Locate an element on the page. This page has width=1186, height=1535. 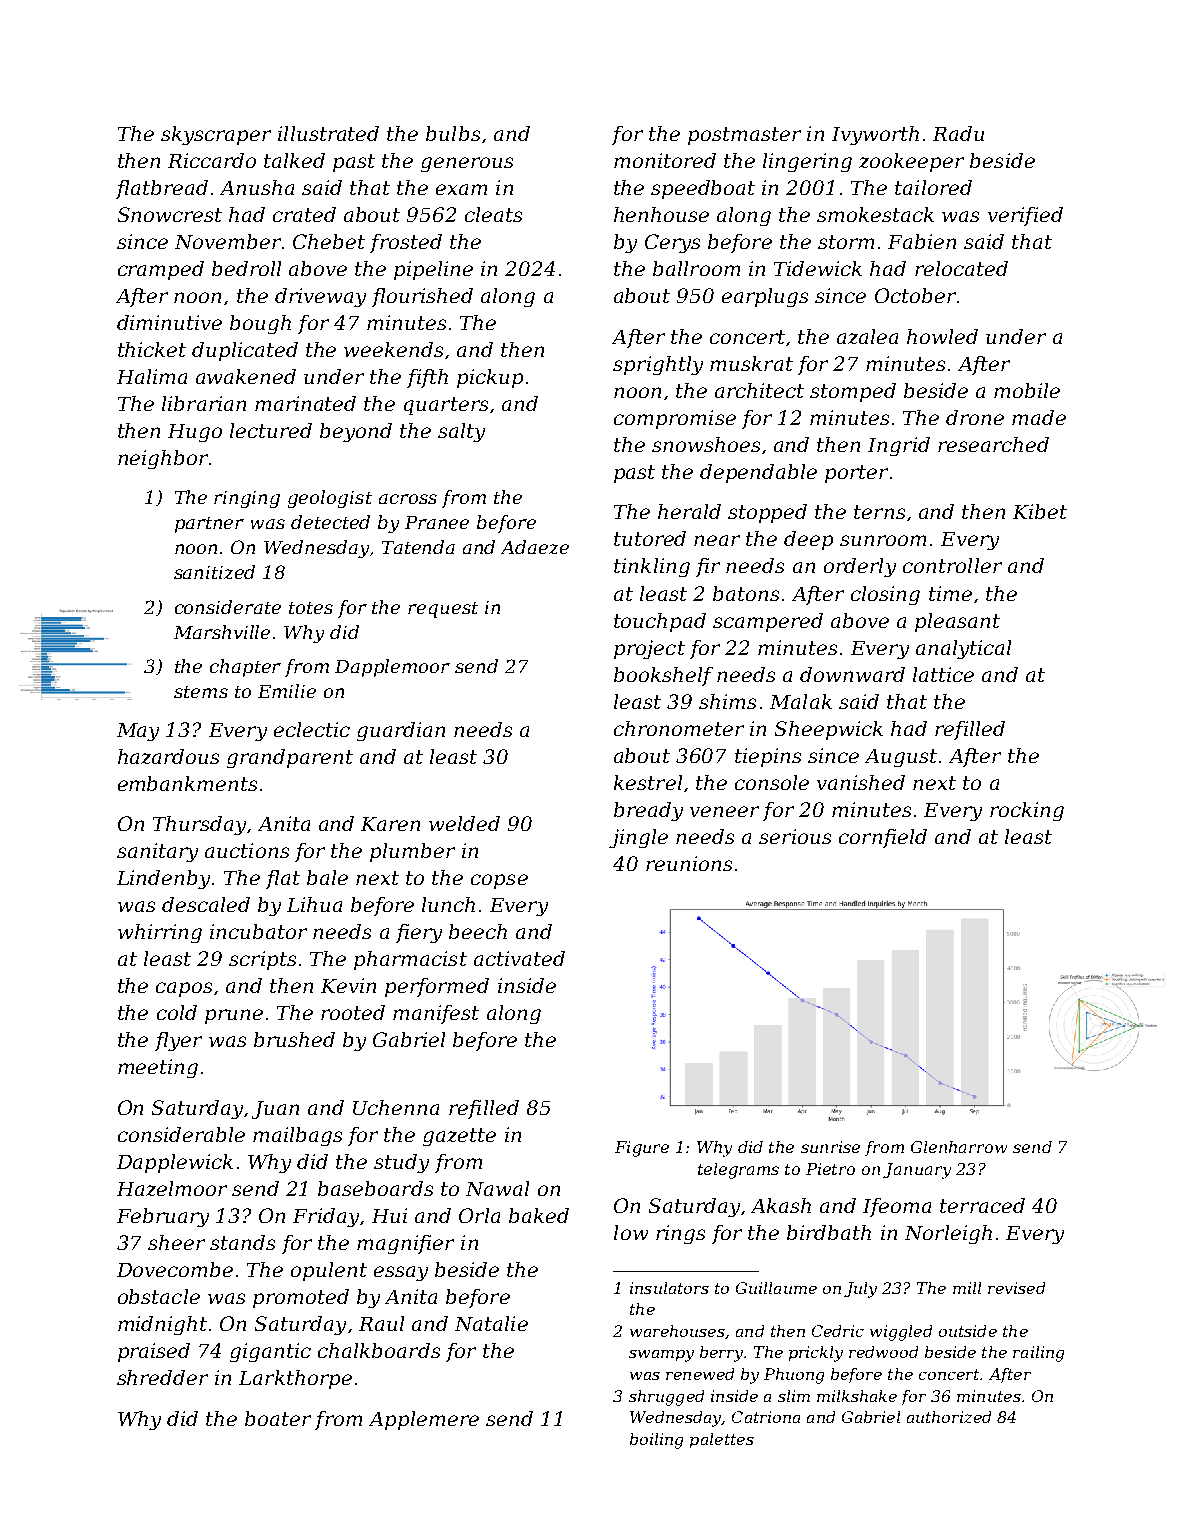
lingering is located at coordinates (807, 162).
